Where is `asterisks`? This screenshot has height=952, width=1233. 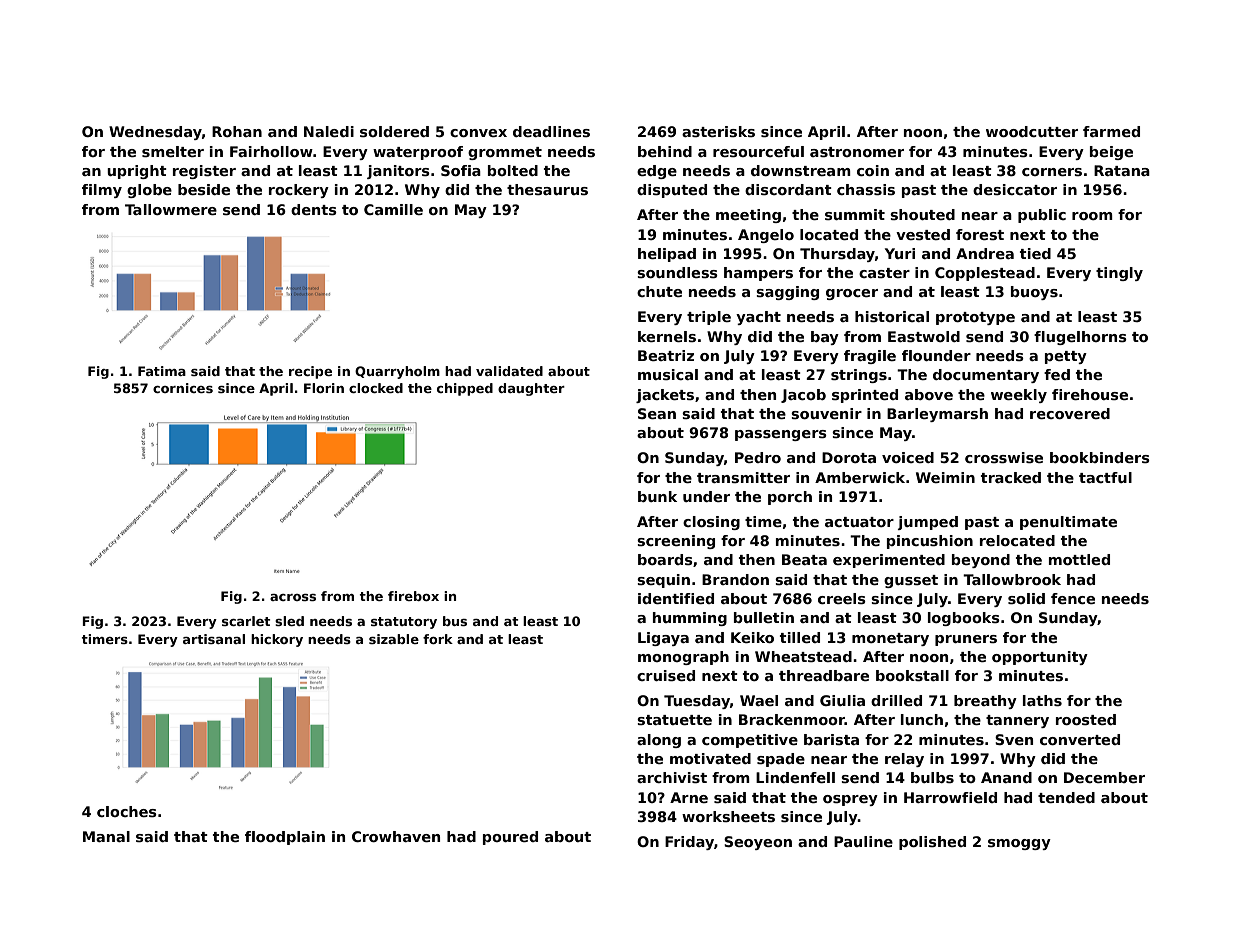 asterisks is located at coordinates (718, 131).
